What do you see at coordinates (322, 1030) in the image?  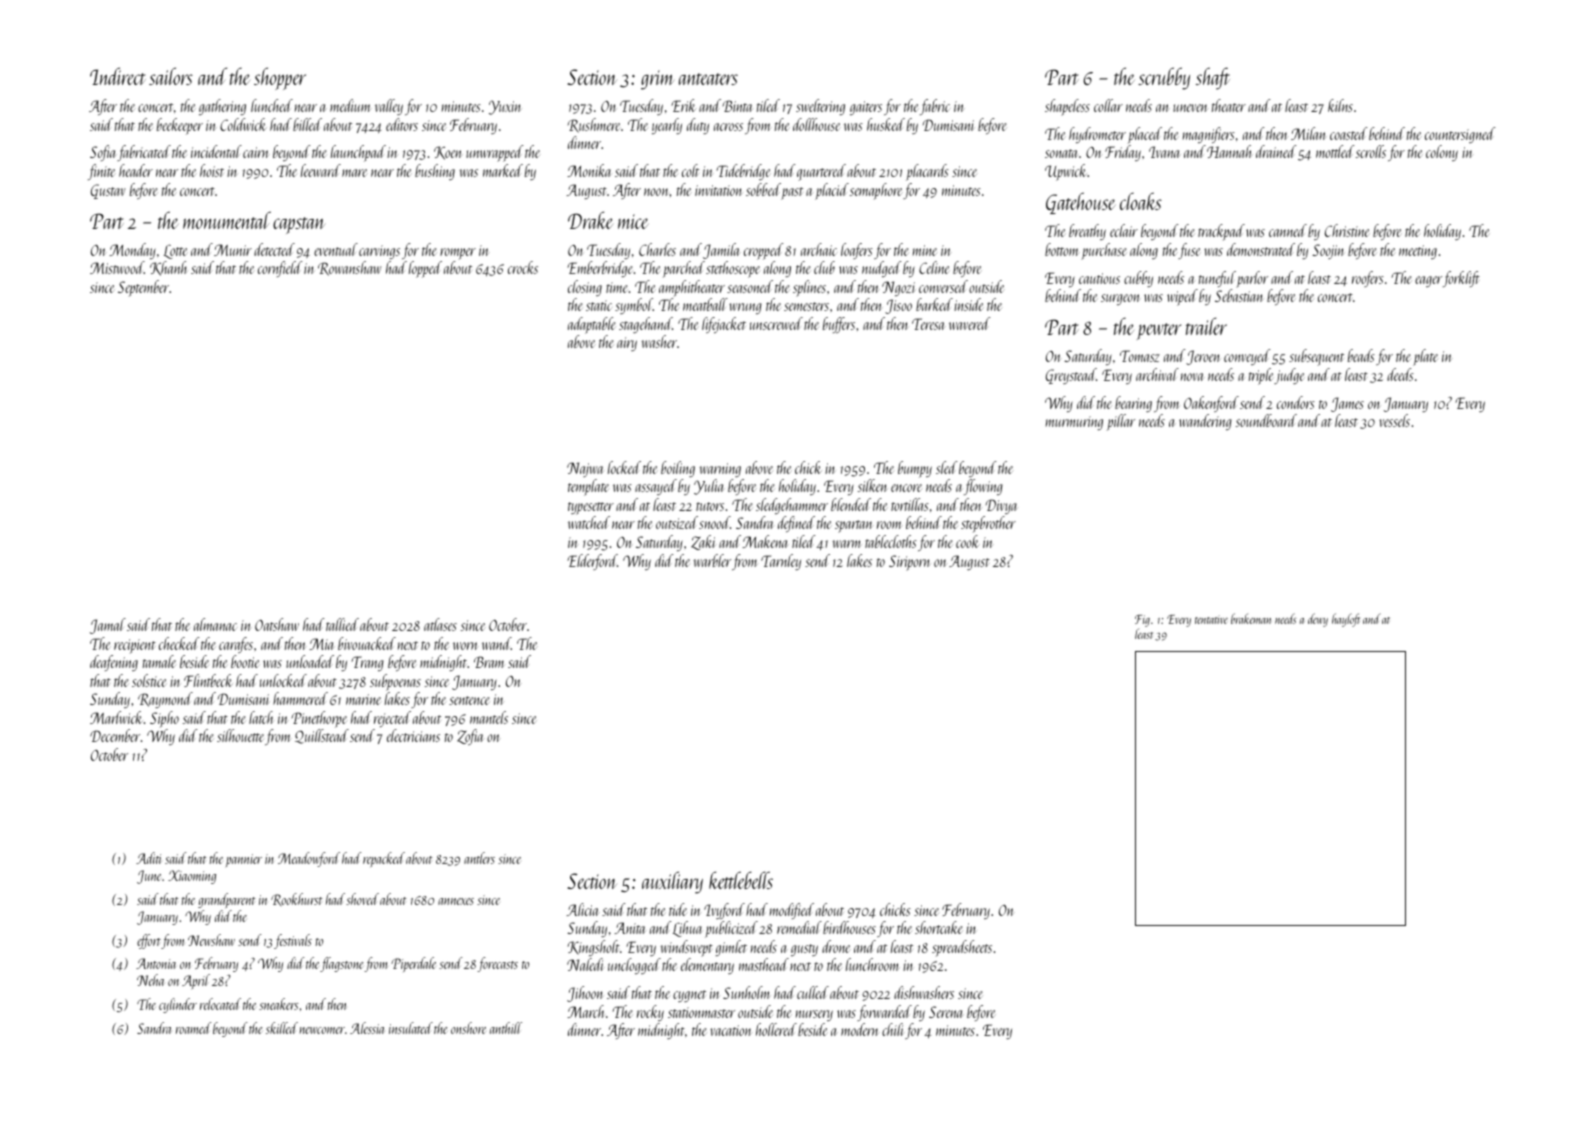 I see `newcomer` at bounding box center [322, 1030].
